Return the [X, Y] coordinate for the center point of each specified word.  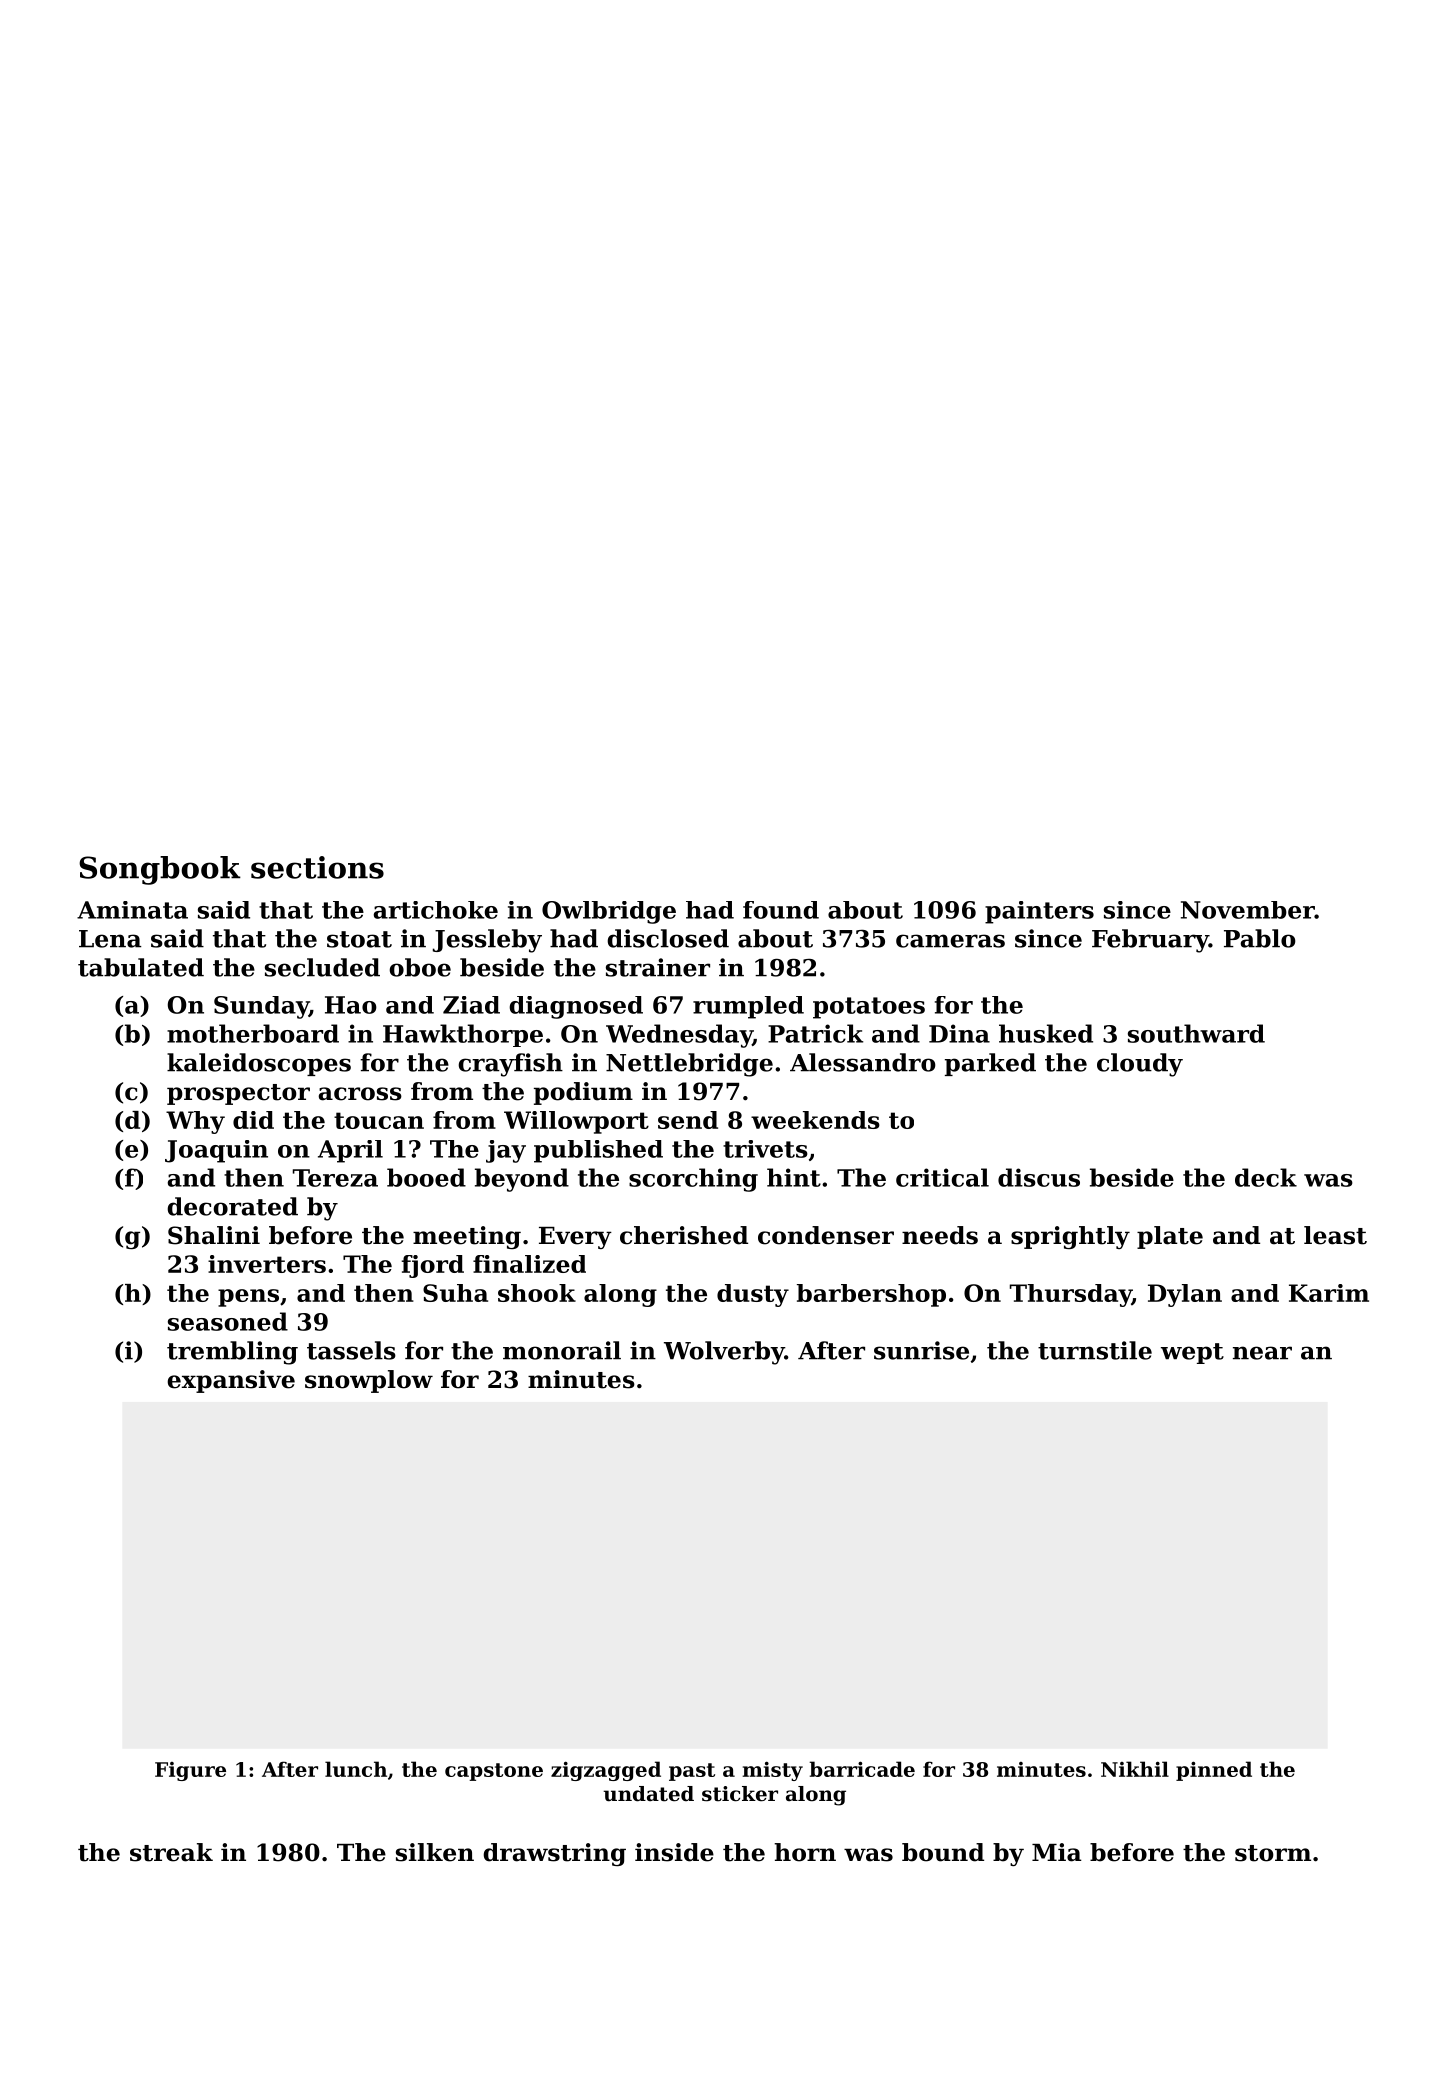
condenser [826, 1235]
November [1248, 910]
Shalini [214, 1235]
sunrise [921, 1350]
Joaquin [216, 1151]
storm [1273, 1853]
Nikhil [1135, 1769]
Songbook [160, 870]
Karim [1329, 1293]
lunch [356, 1769]
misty [773, 1771]
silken [435, 1852]
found [781, 910]
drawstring [554, 1854]
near [1262, 1353]
